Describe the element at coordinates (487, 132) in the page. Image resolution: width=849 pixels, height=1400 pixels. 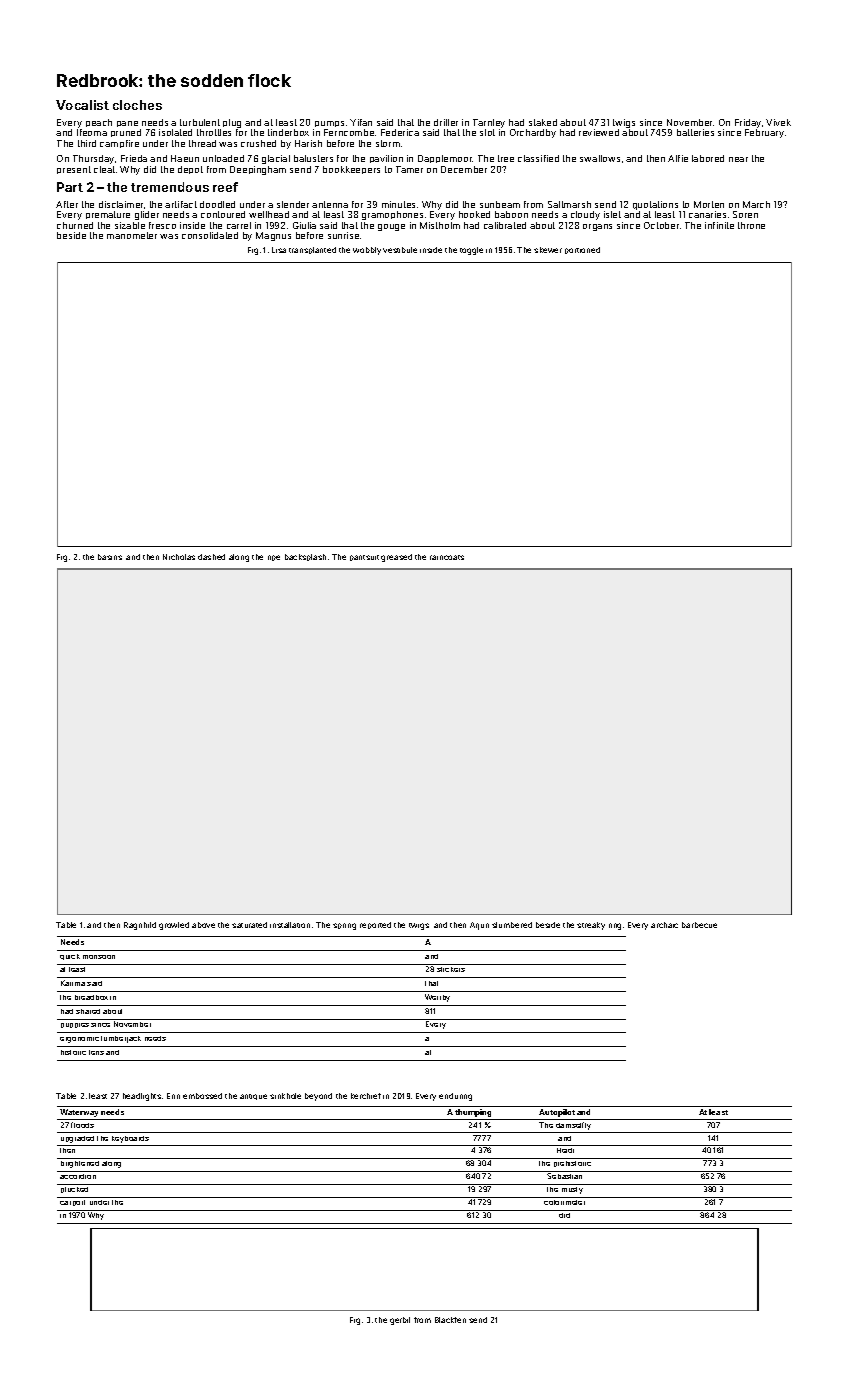
I see `slot` at that location.
